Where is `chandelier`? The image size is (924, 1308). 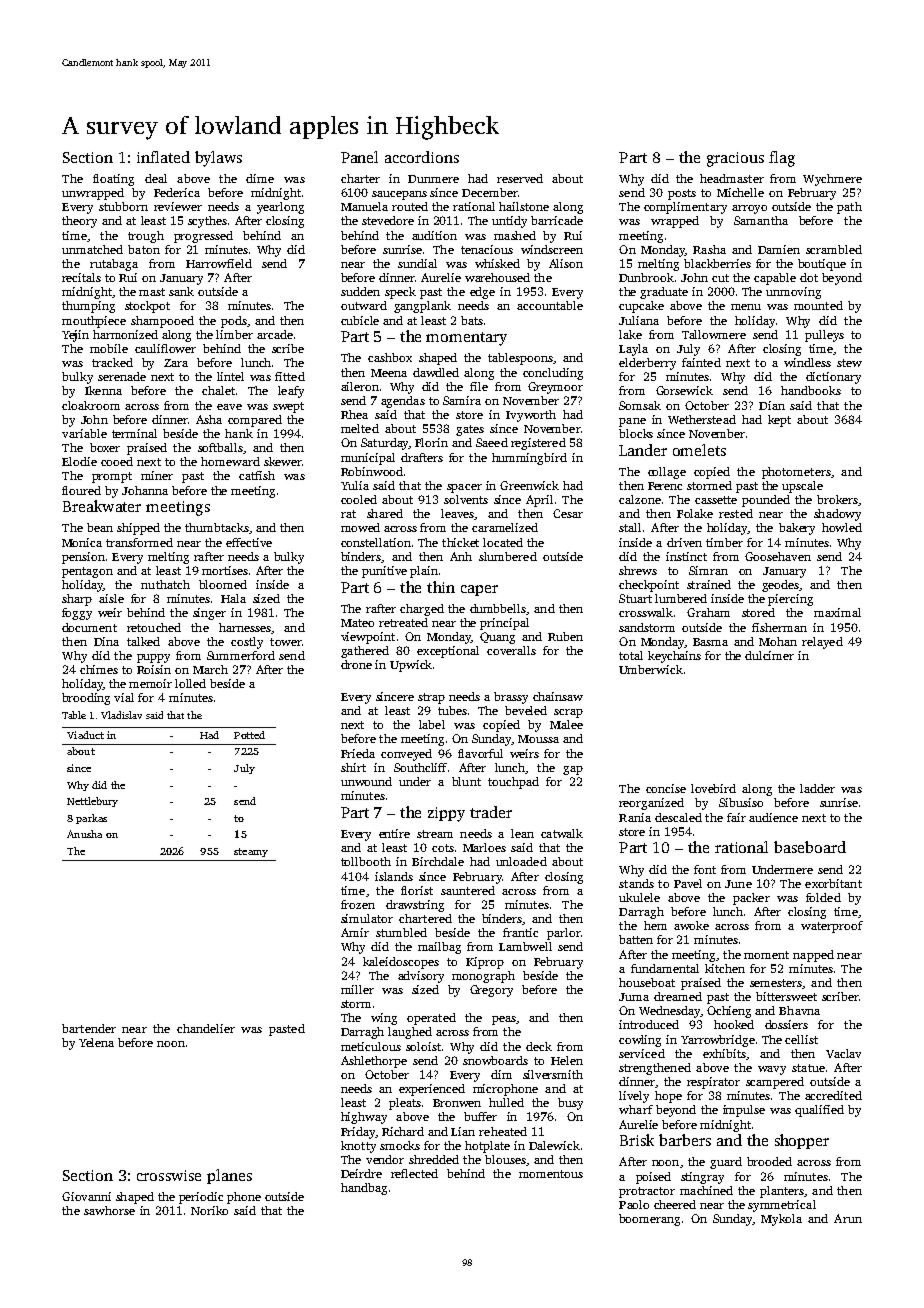 chandelier is located at coordinates (206, 1028).
